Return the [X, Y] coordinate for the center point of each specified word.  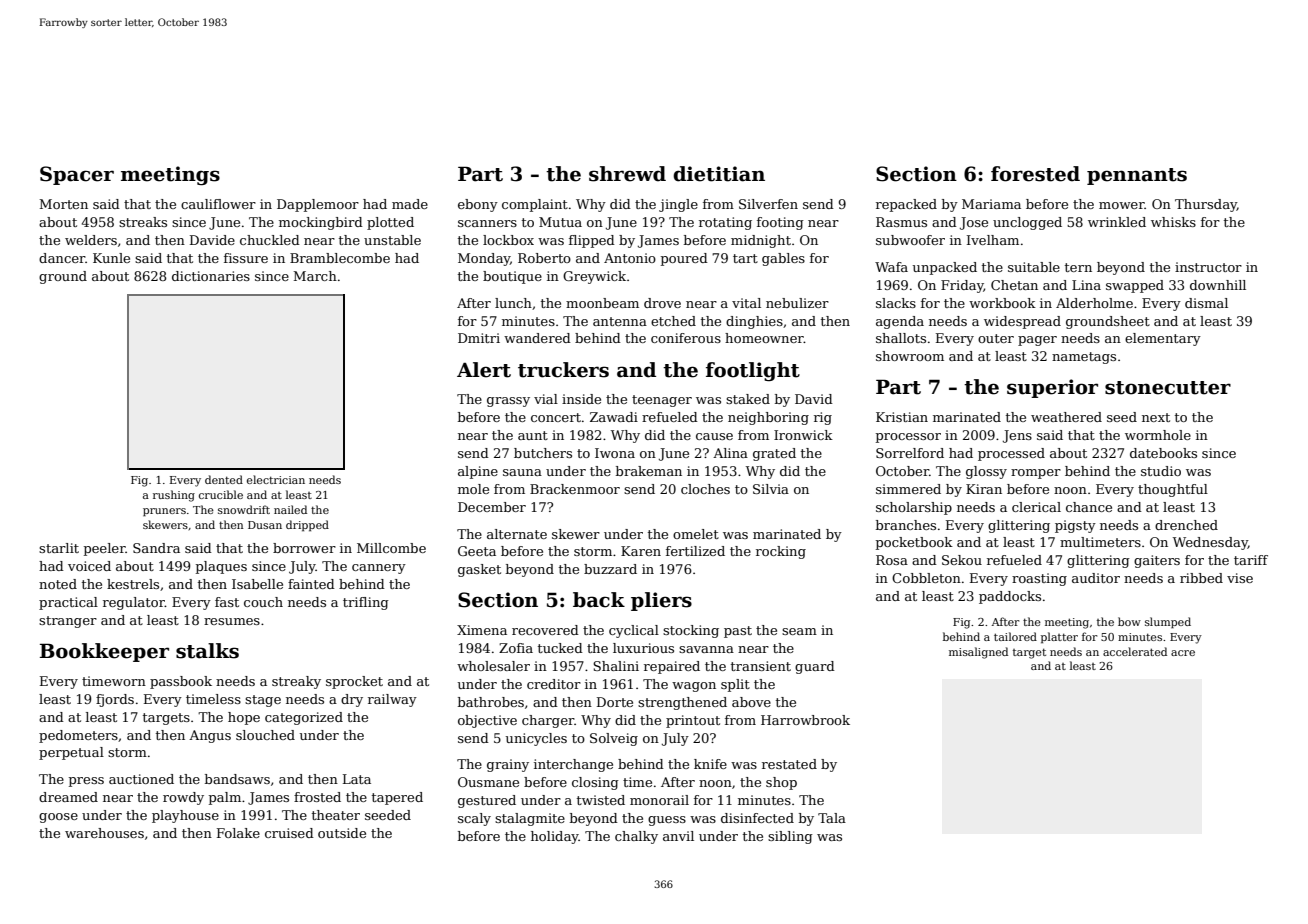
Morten [63, 204]
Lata [357, 779]
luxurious [643, 648]
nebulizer [797, 303]
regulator [134, 603]
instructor [1208, 267]
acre [1183, 653]
